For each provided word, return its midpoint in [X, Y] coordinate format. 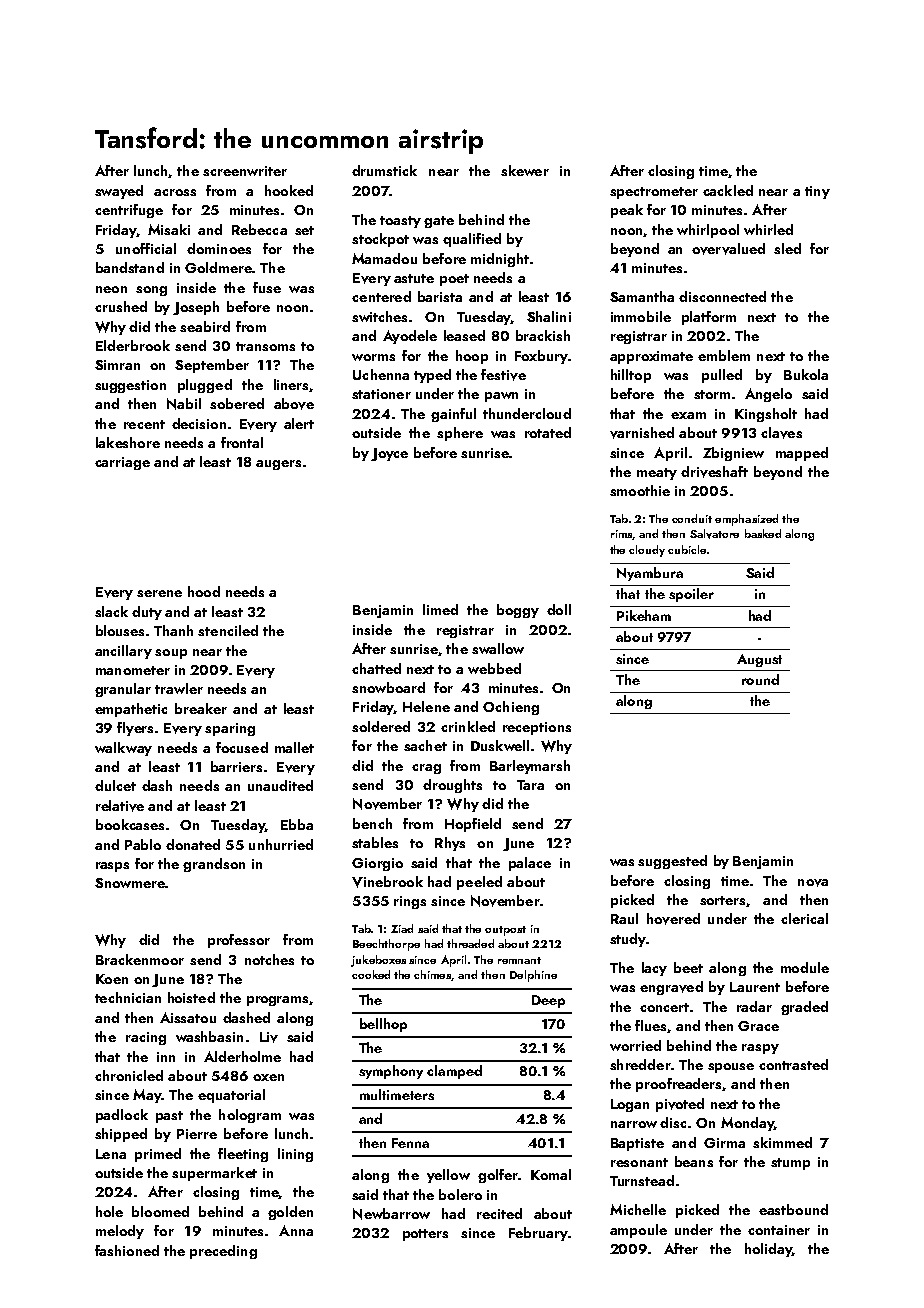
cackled [728, 190]
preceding [223, 1252]
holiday [768, 1250]
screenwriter [245, 171]
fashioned [127, 1250]
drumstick [384, 170]
